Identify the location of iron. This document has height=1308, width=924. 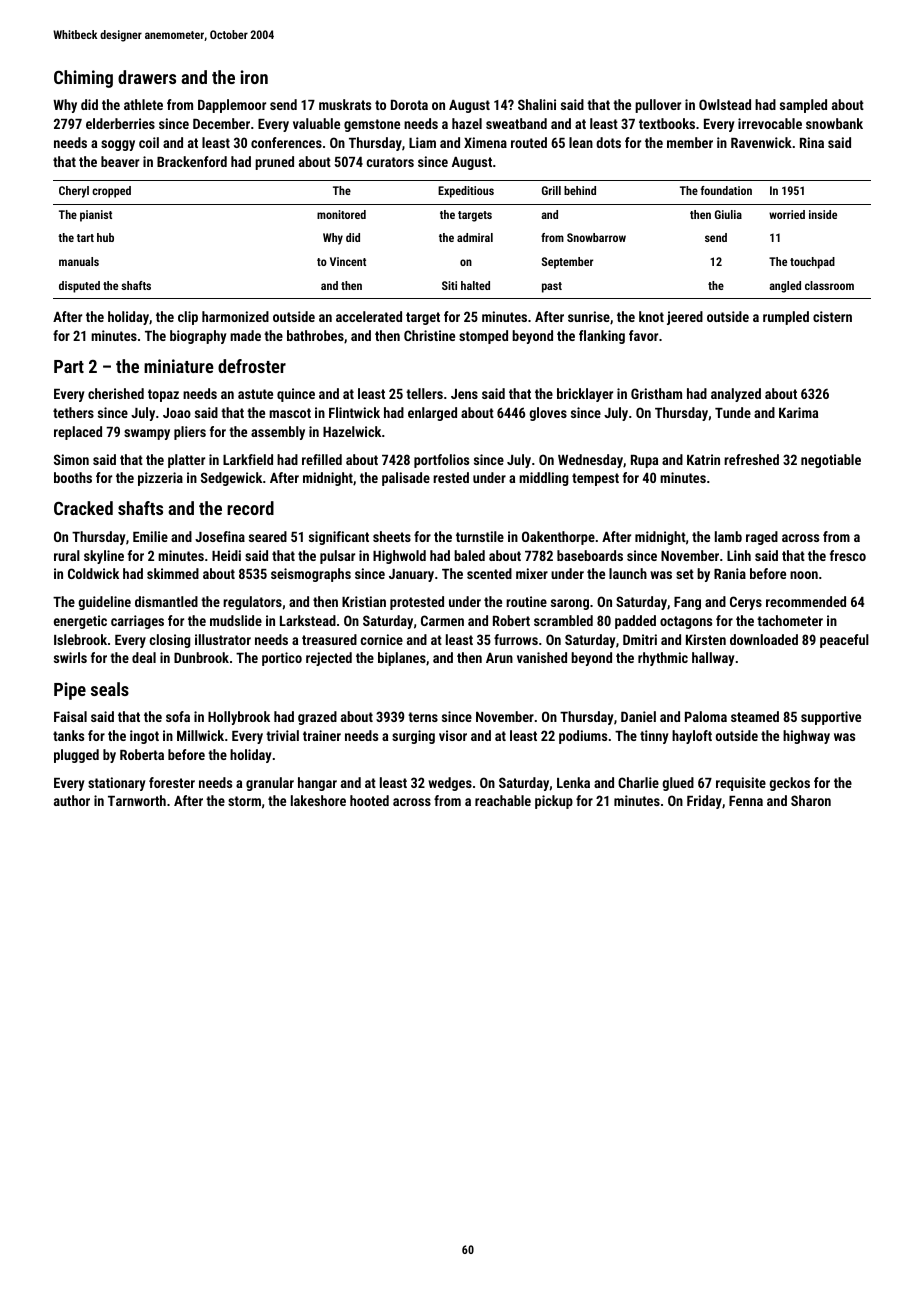
(254, 77).
